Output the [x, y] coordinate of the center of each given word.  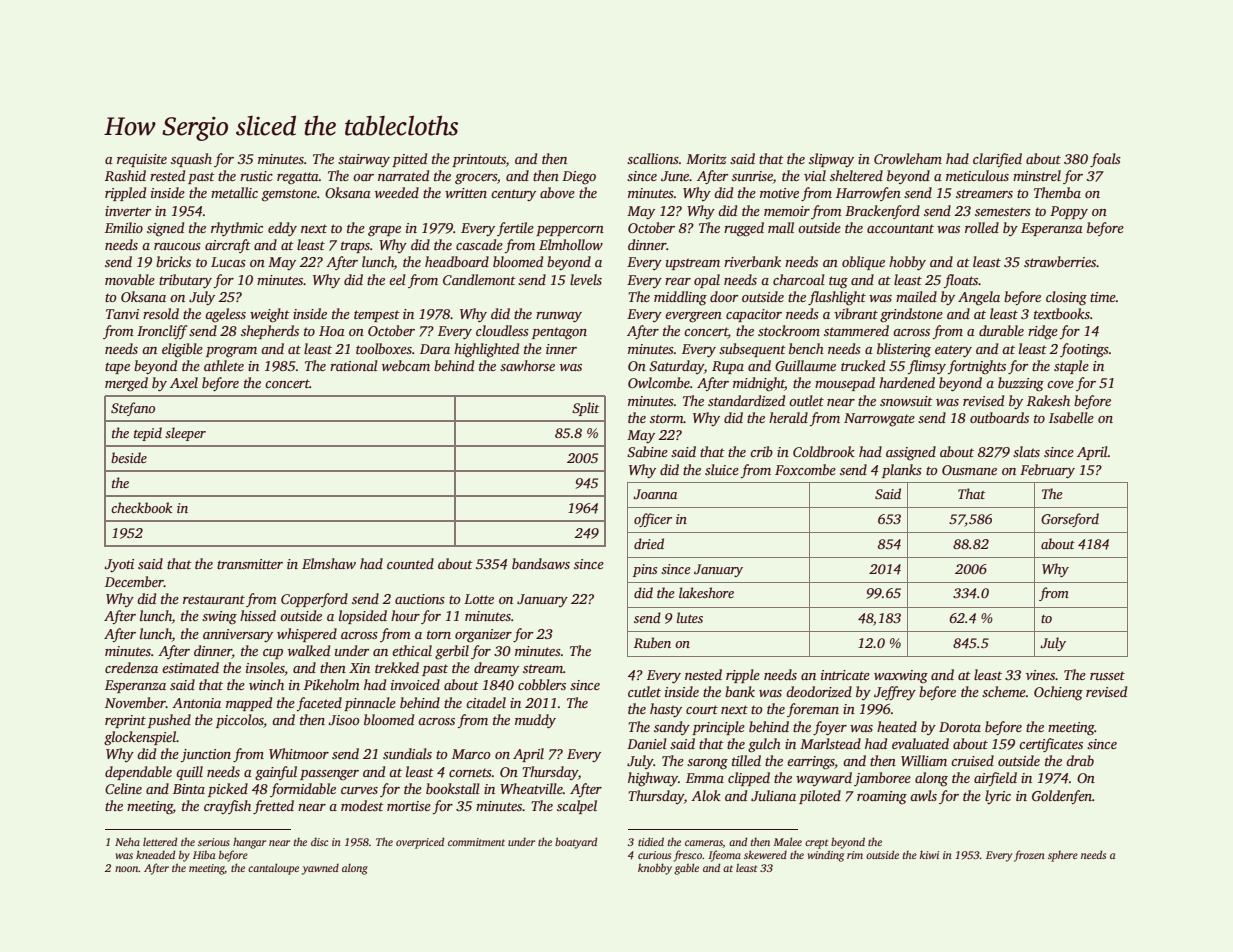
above [557, 192]
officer [653, 520]
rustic [256, 176]
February [1047, 471]
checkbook [141, 507]
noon [127, 869]
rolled [982, 227]
